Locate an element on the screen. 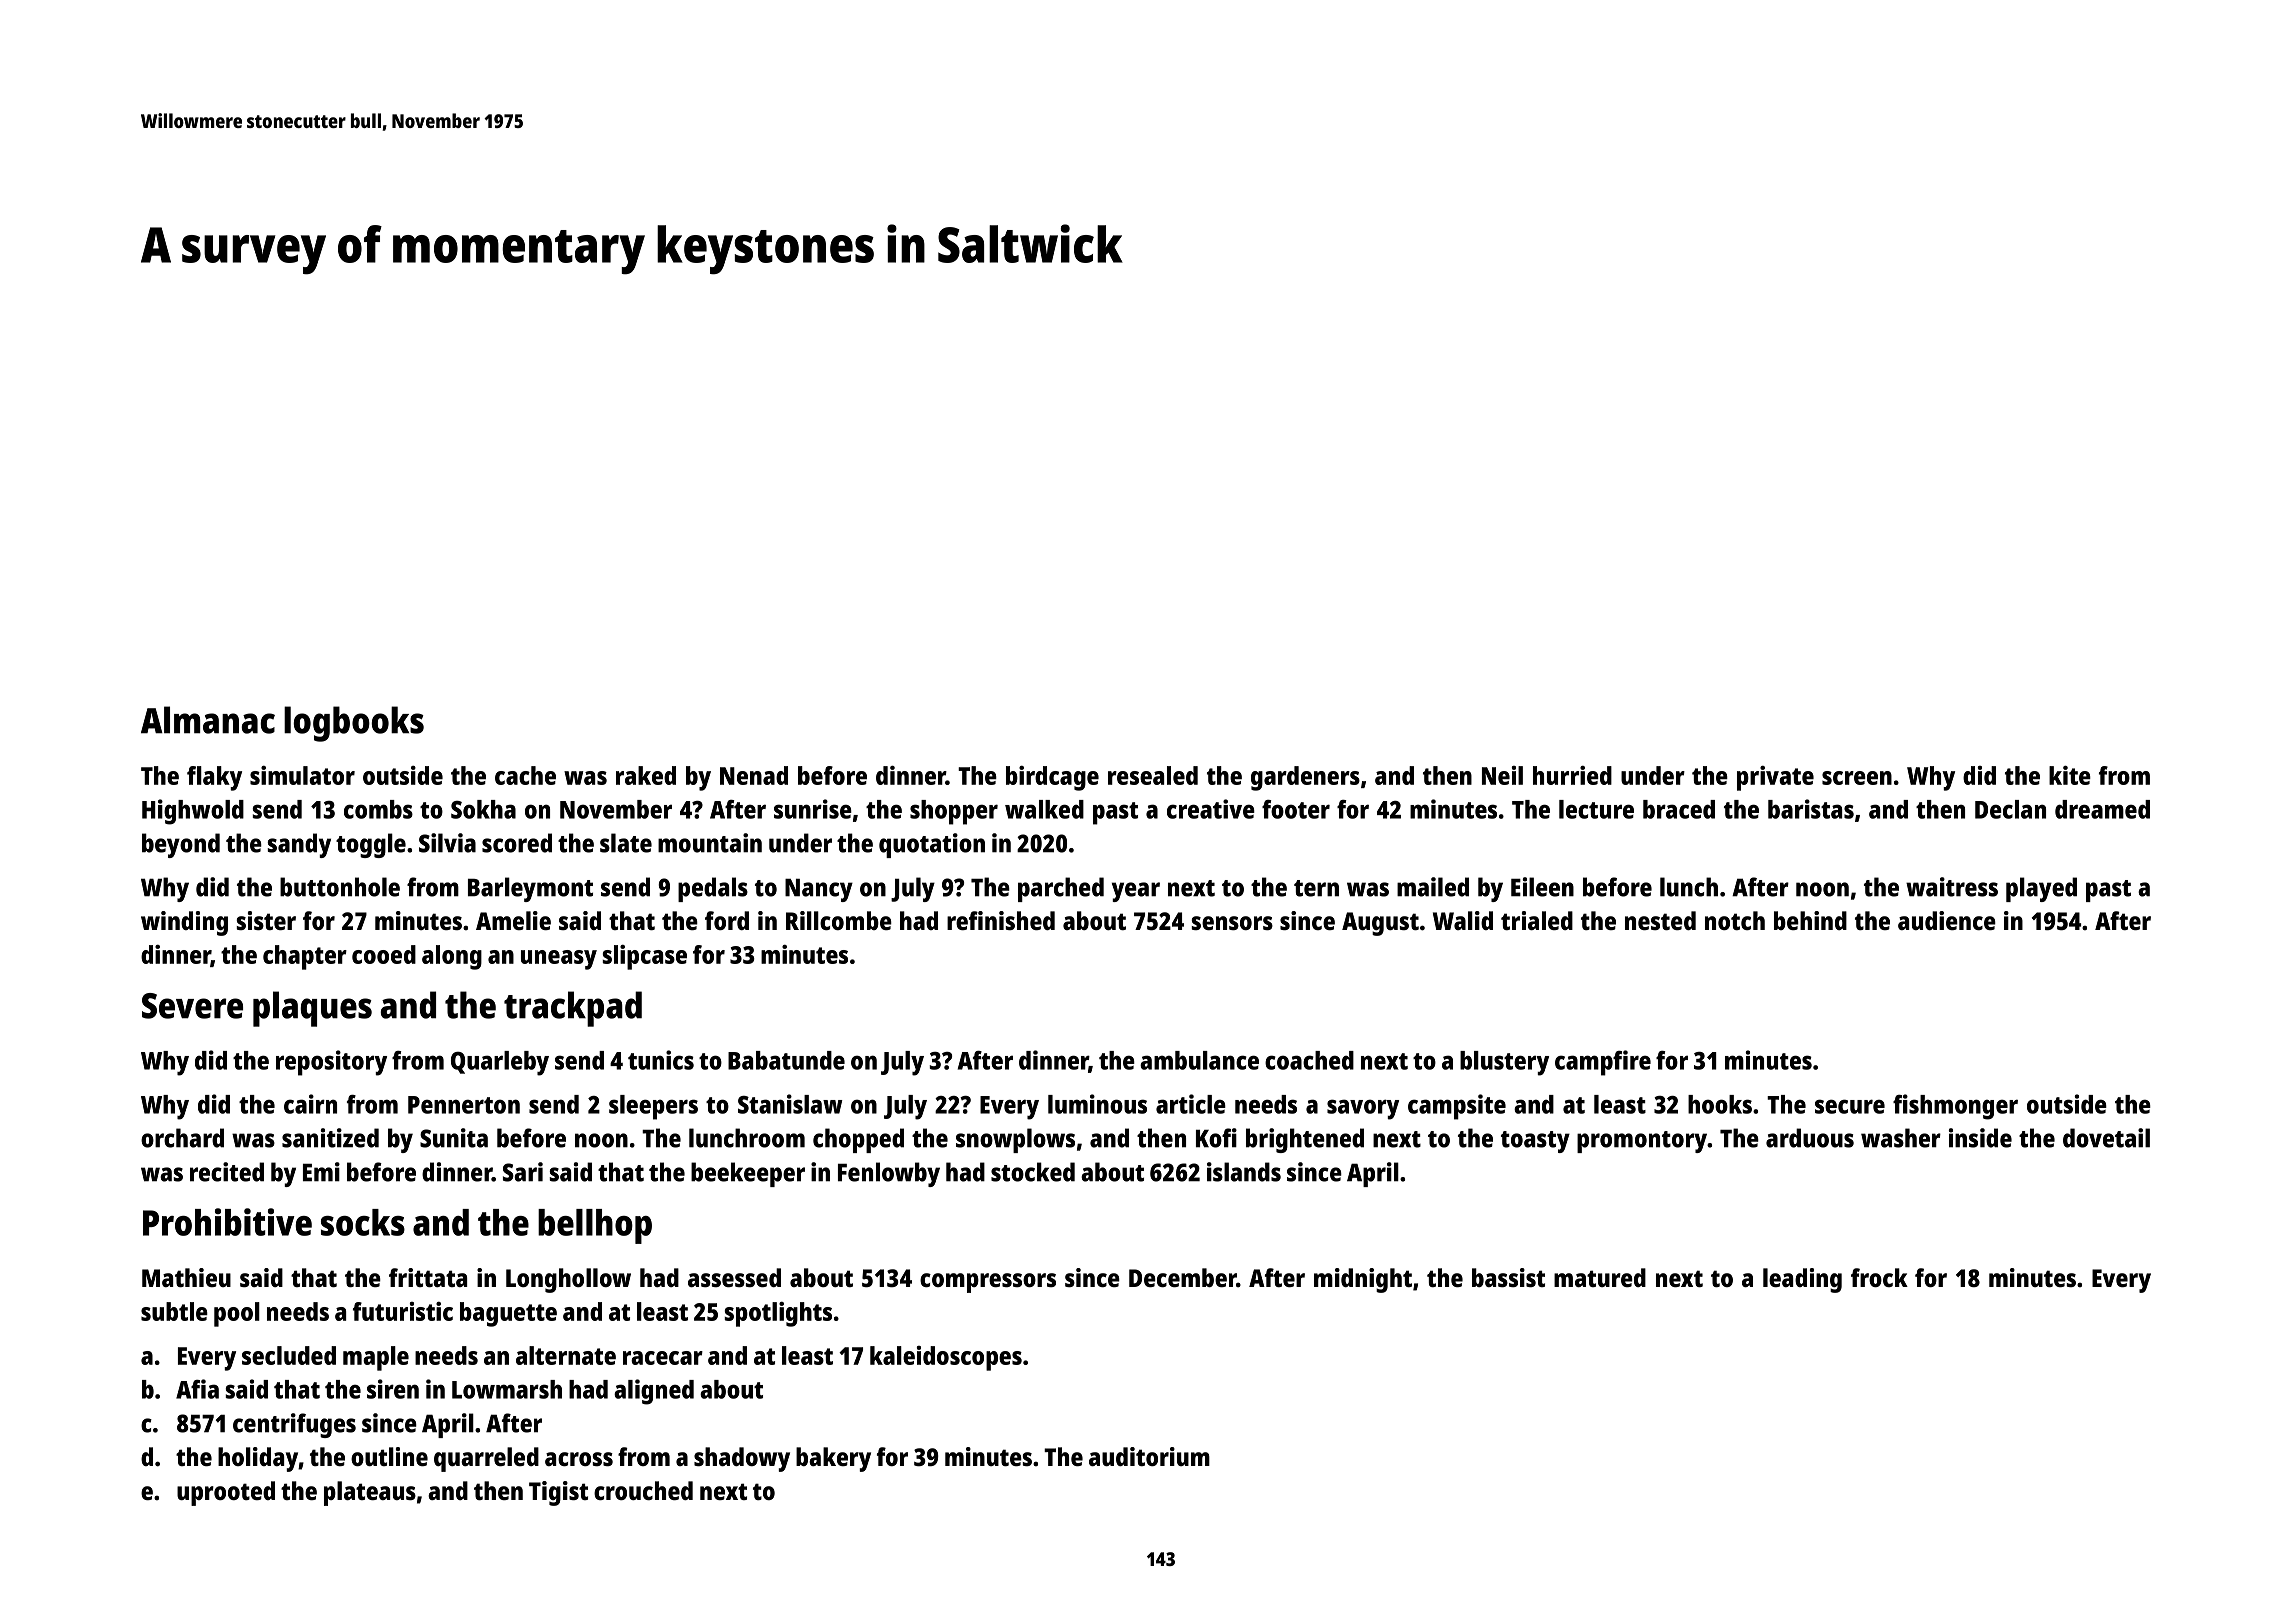 This screenshot has width=2292, height=1620. holiday is located at coordinates (258, 1459).
